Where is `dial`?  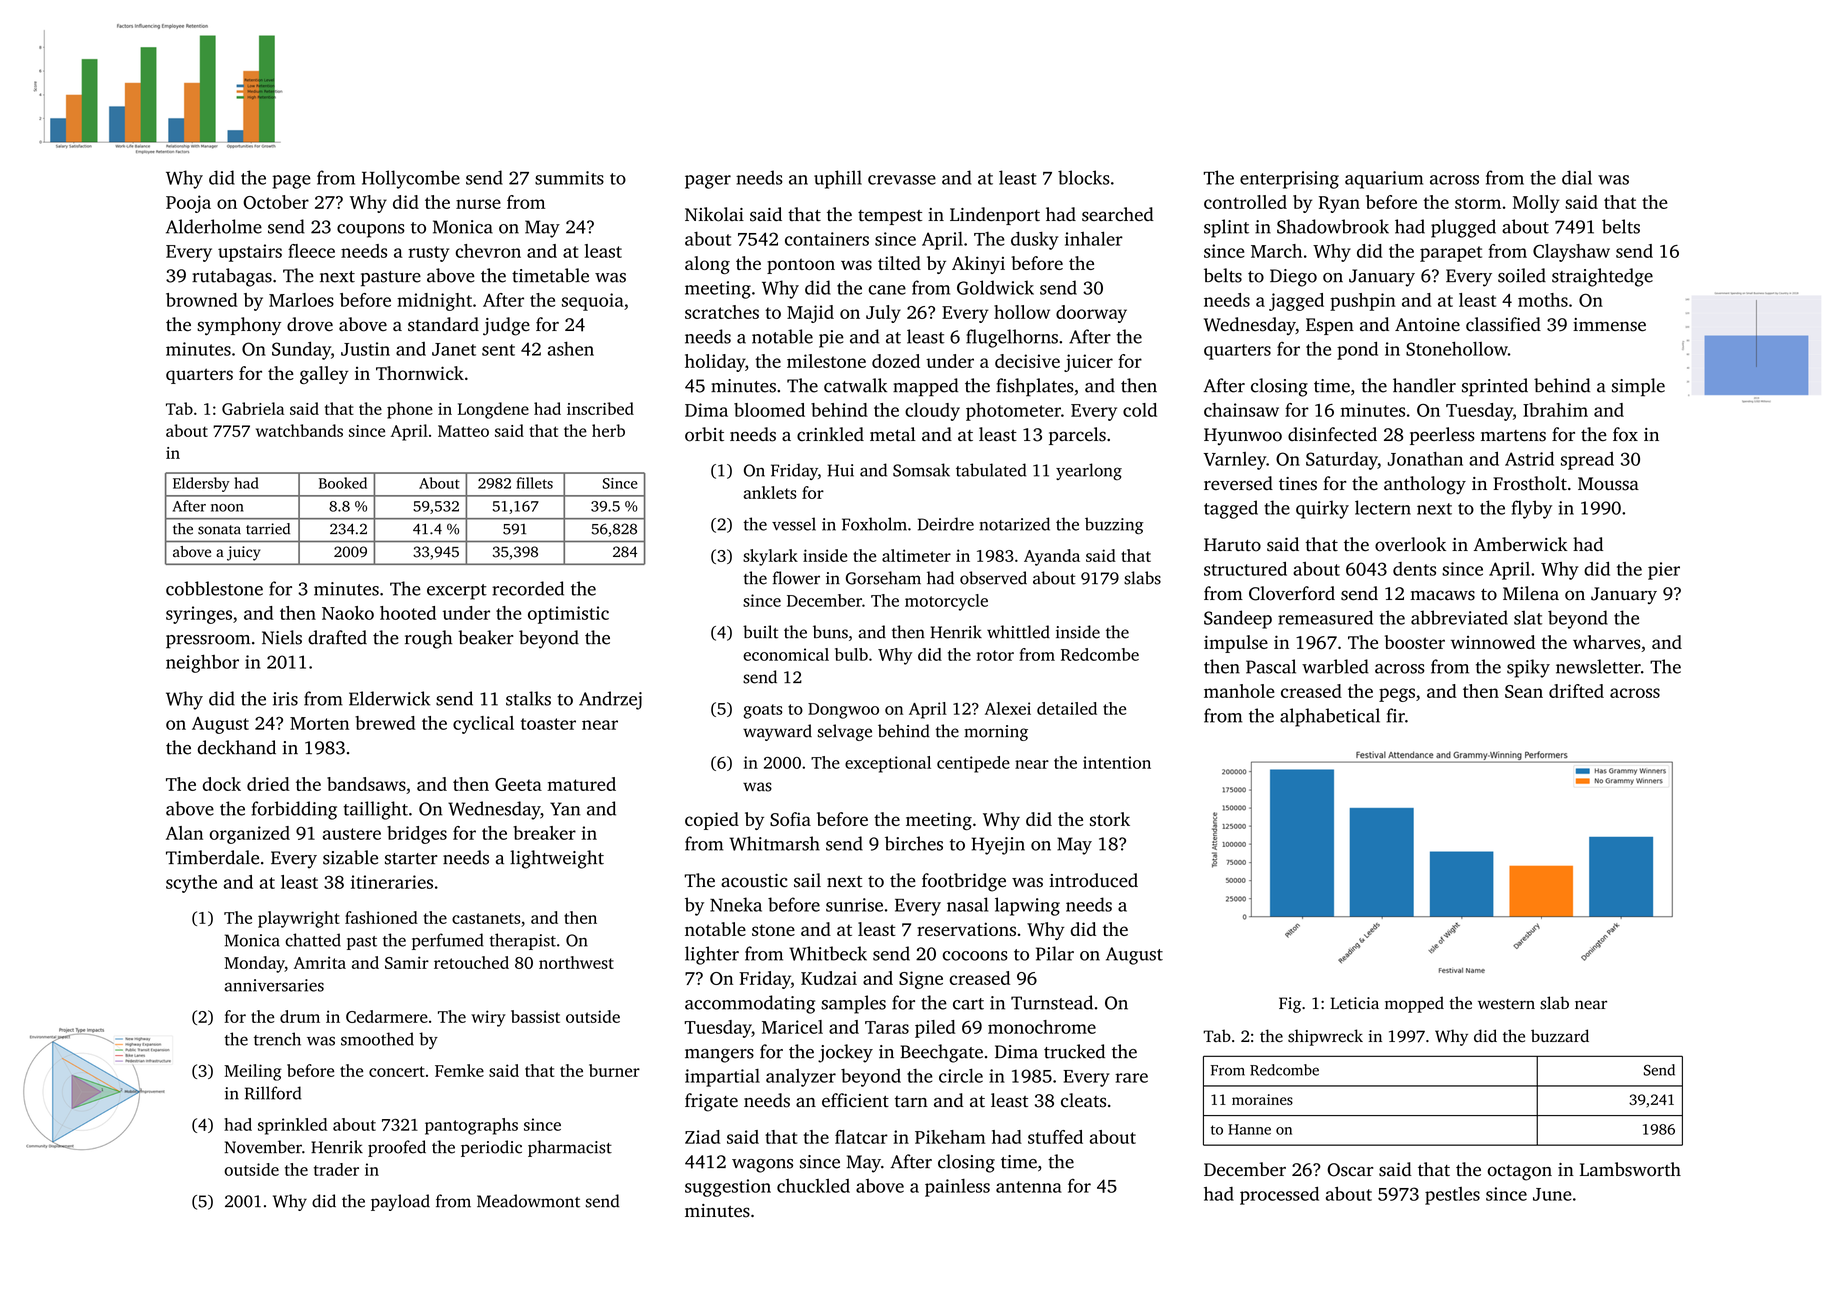 dial is located at coordinates (1577, 177).
